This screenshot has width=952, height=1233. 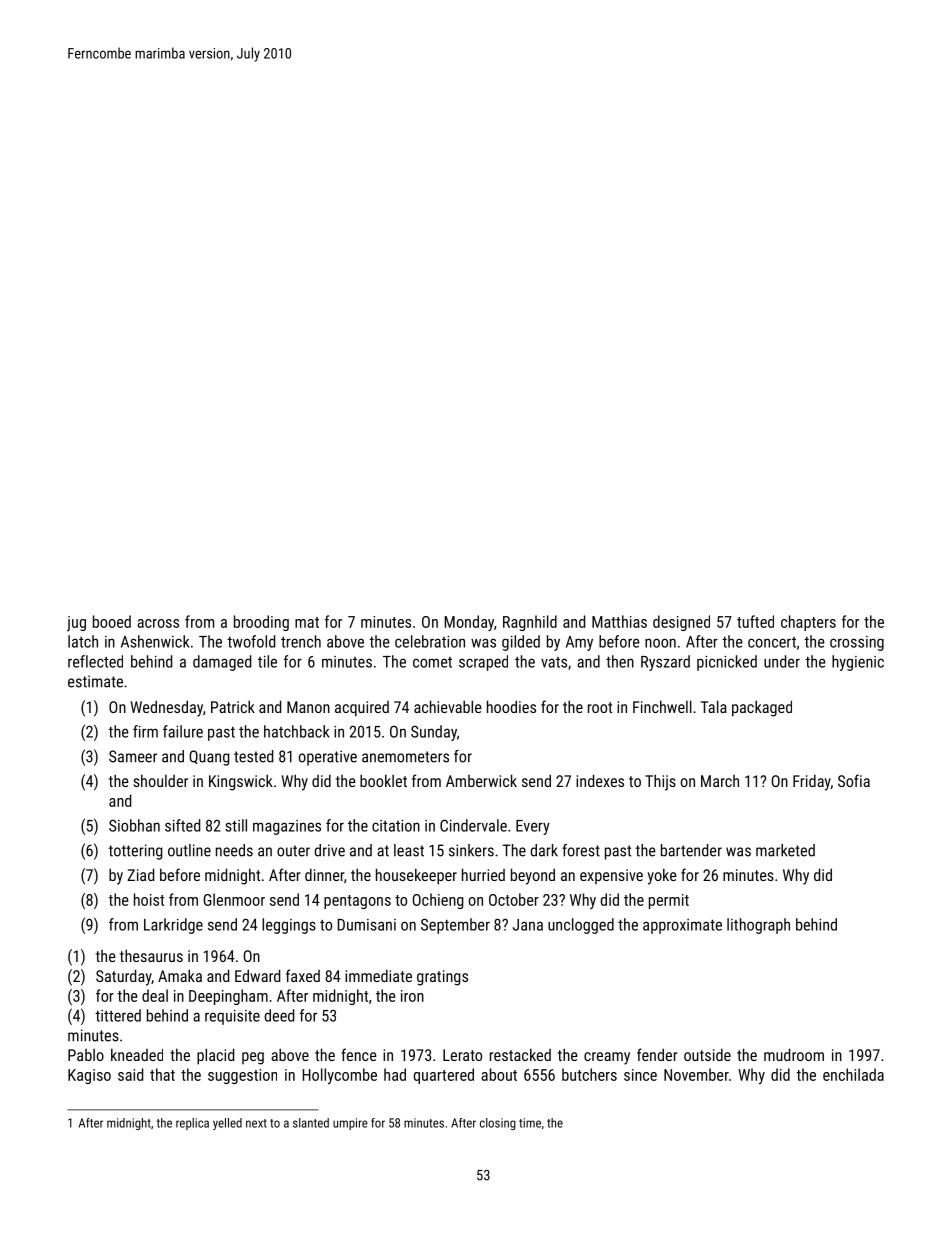 What do you see at coordinates (442, 978) in the screenshot?
I see `gratings` at bounding box center [442, 978].
